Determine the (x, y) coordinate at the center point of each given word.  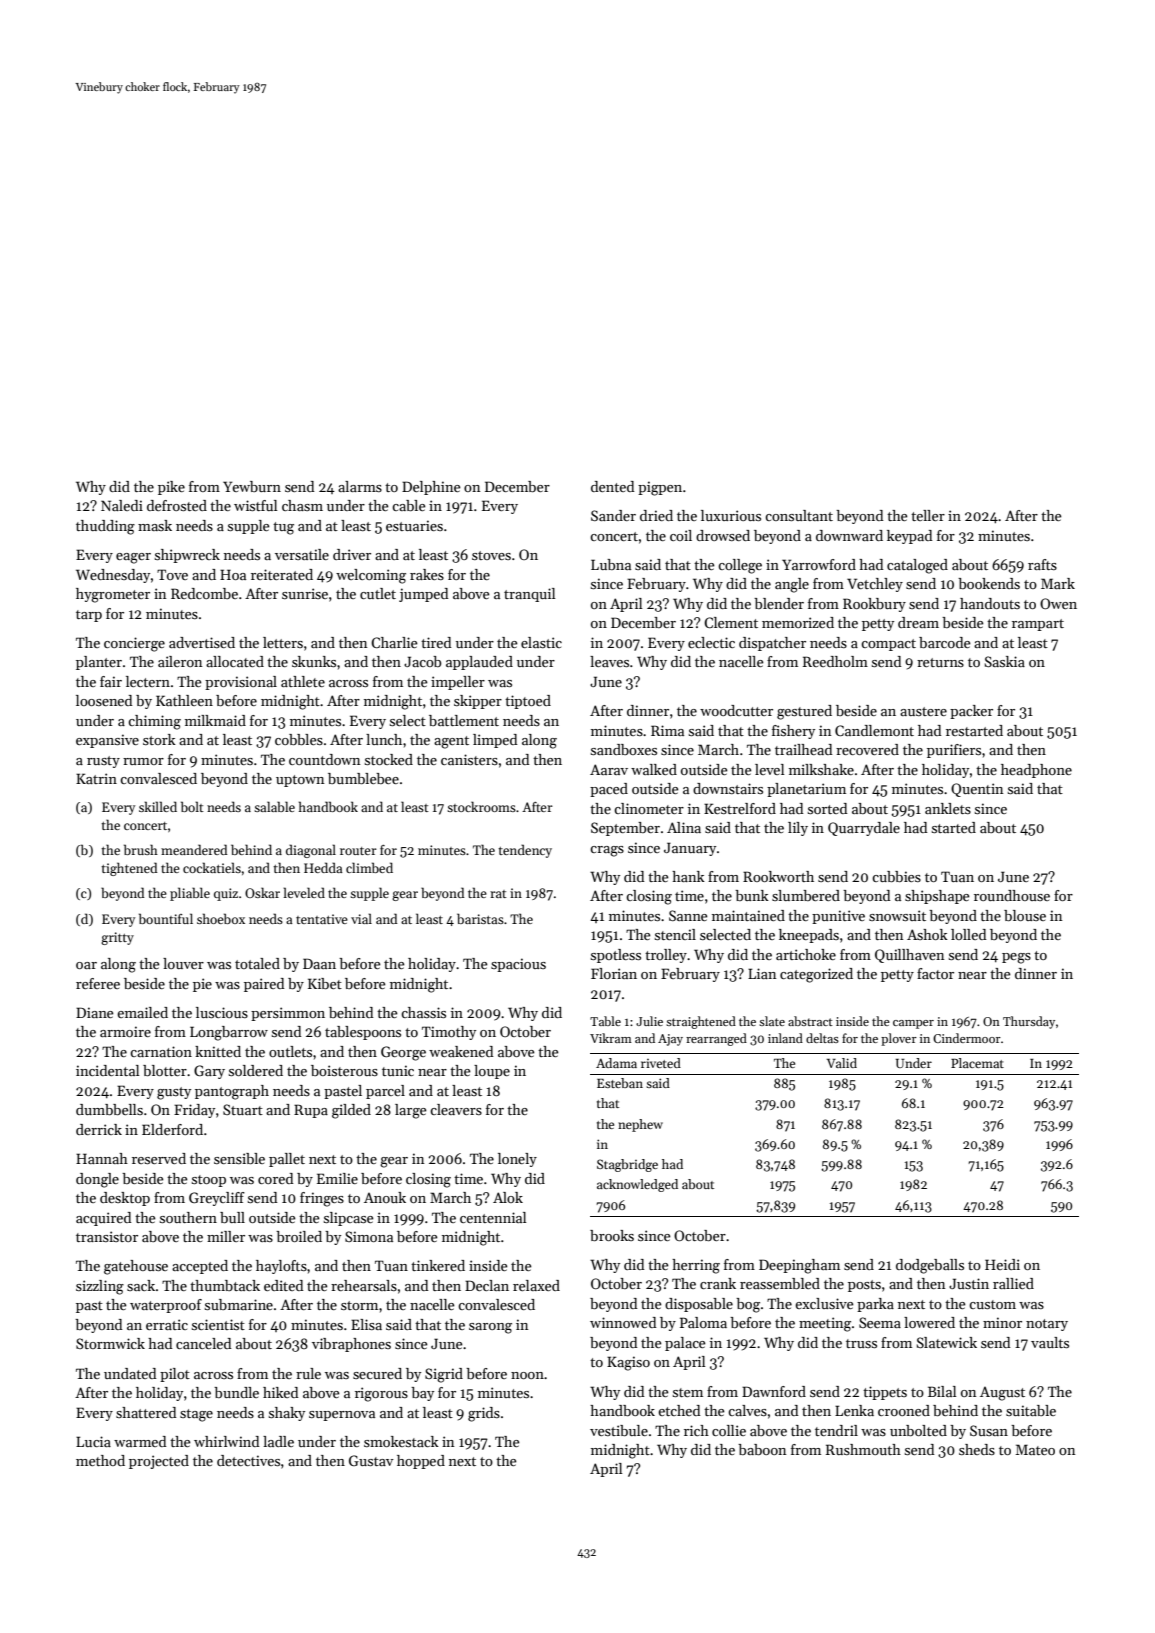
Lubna (611, 564)
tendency (525, 851)
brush (141, 849)
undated (130, 1373)
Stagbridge (627, 1165)
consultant (799, 515)
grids (484, 1414)
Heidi (1002, 1264)
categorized (816, 975)
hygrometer (113, 595)
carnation (161, 1051)
